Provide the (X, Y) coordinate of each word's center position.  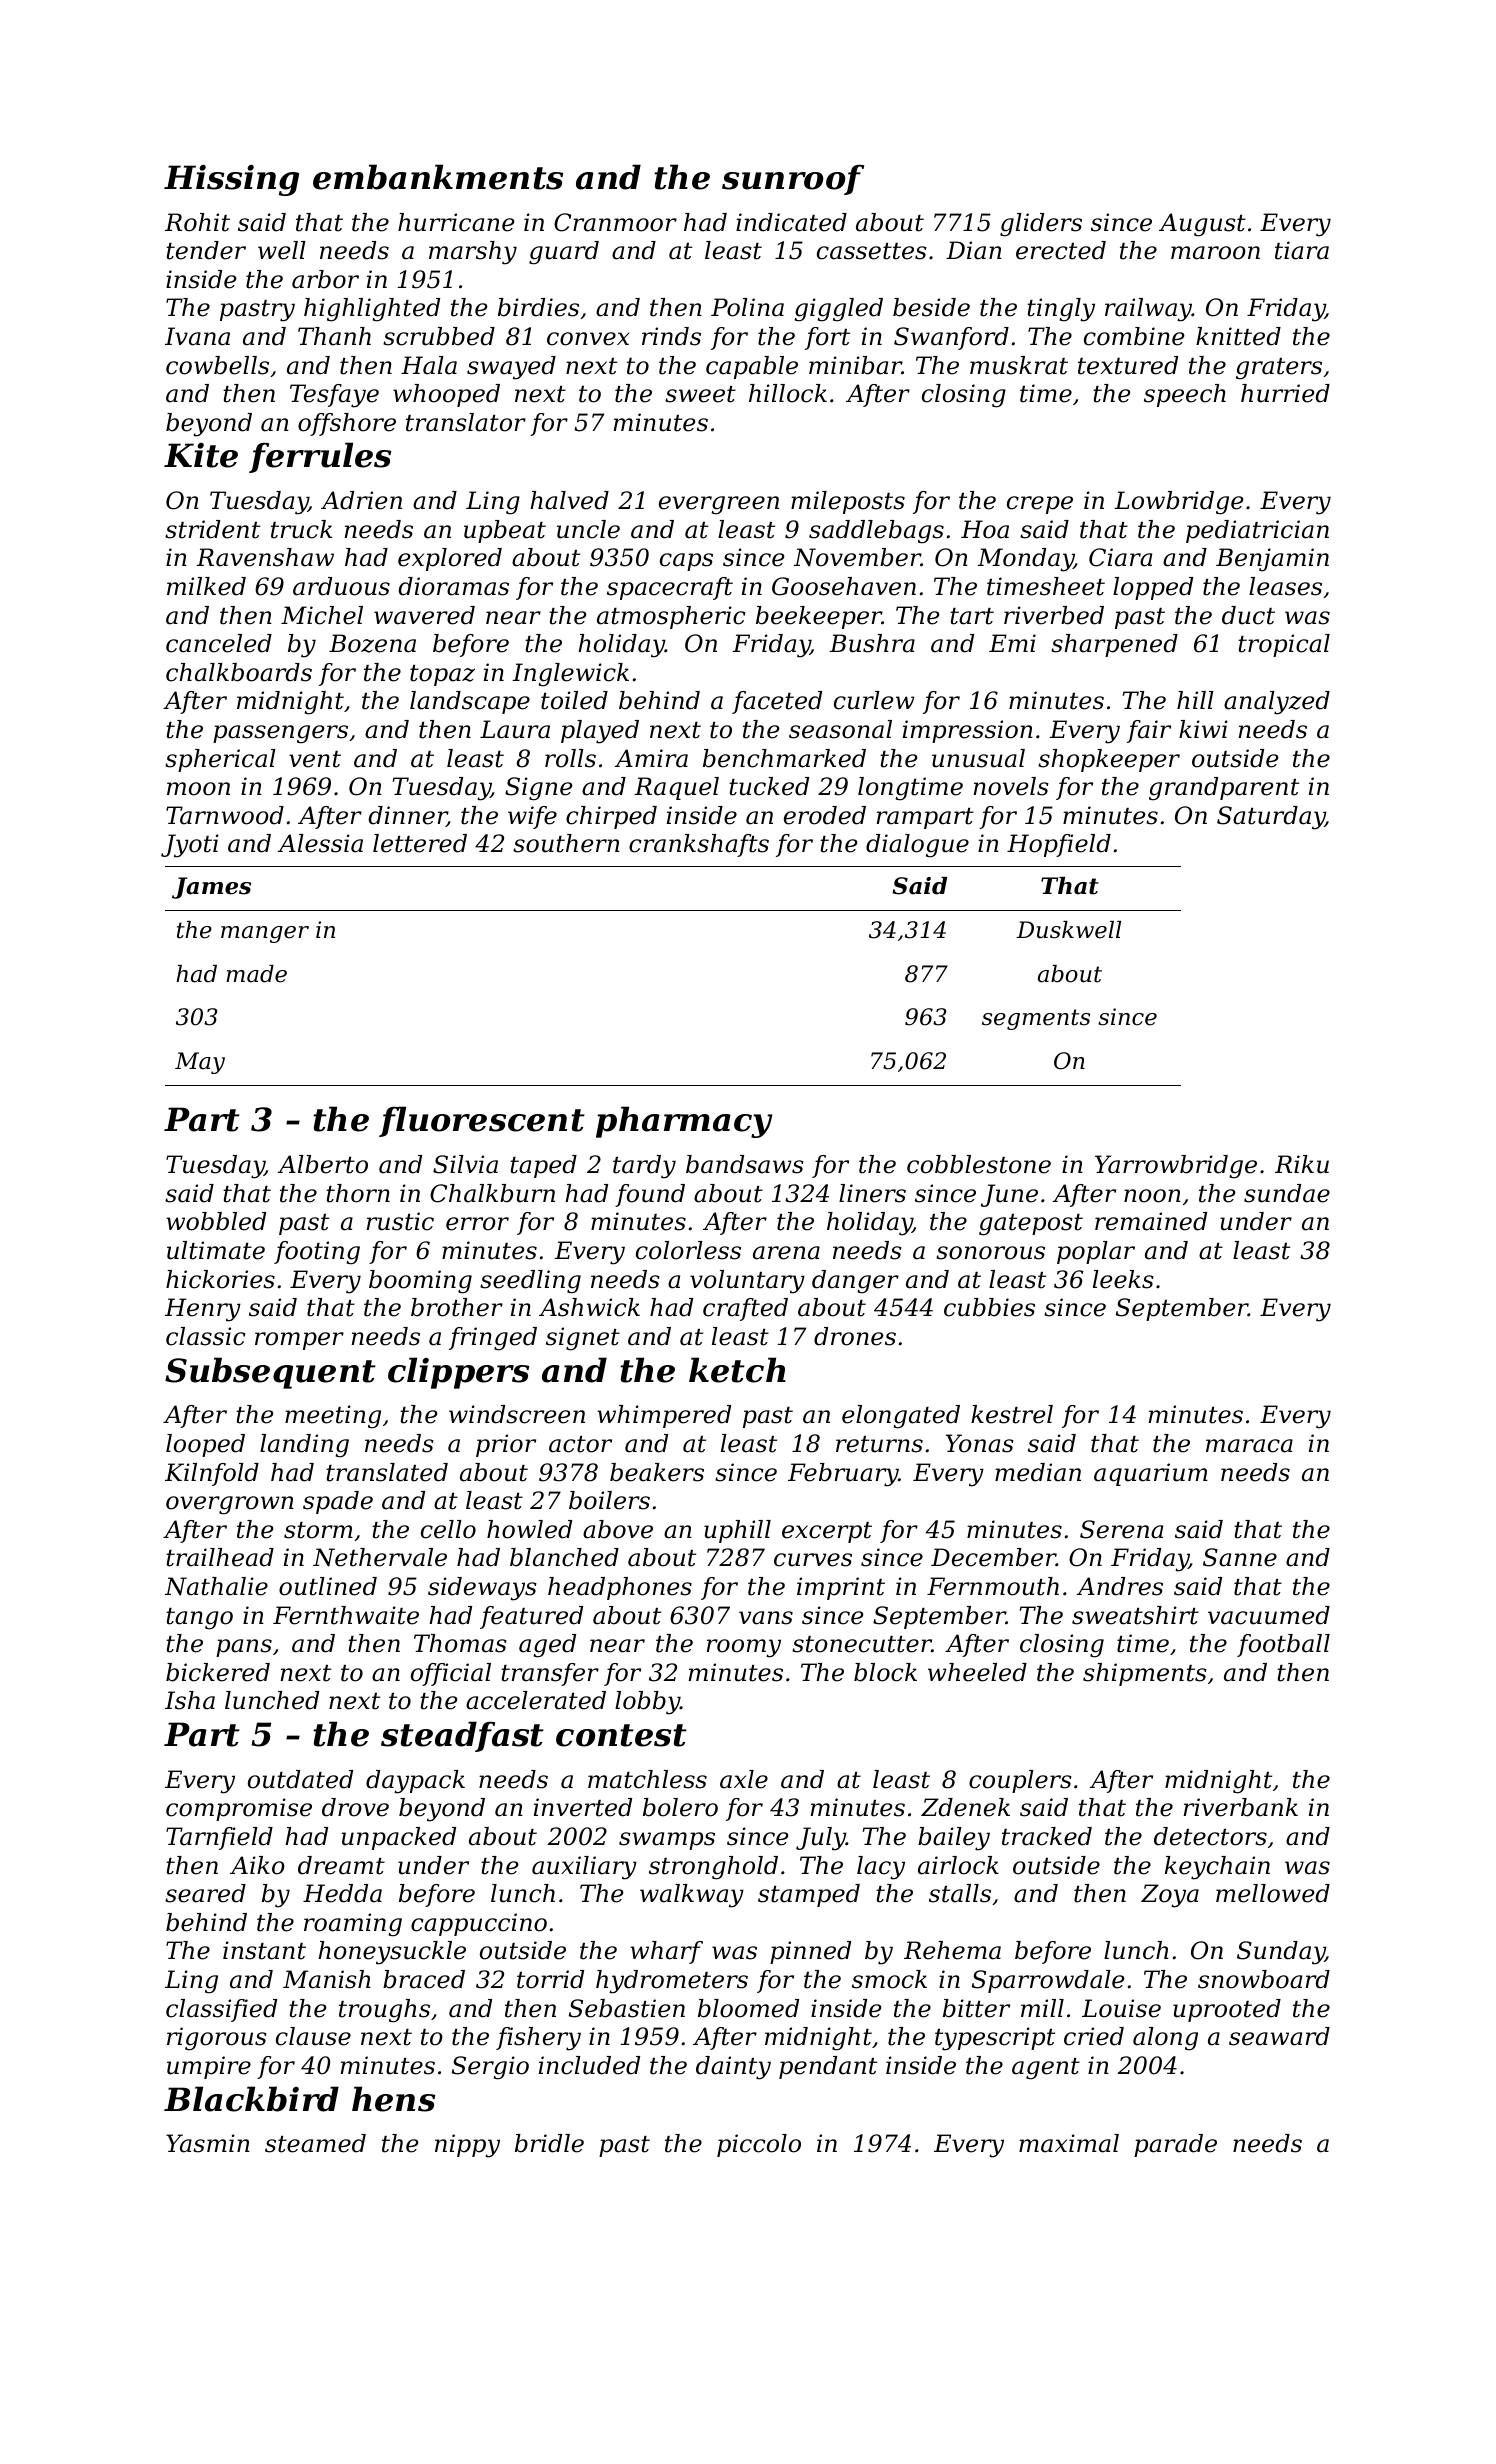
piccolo (759, 2145)
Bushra (872, 643)
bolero (680, 1807)
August (1202, 225)
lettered (420, 843)
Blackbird (251, 2099)
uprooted (1227, 2010)
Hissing (231, 180)
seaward (1279, 2036)
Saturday (1271, 818)
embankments (438, 177)
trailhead (220, 1557)
